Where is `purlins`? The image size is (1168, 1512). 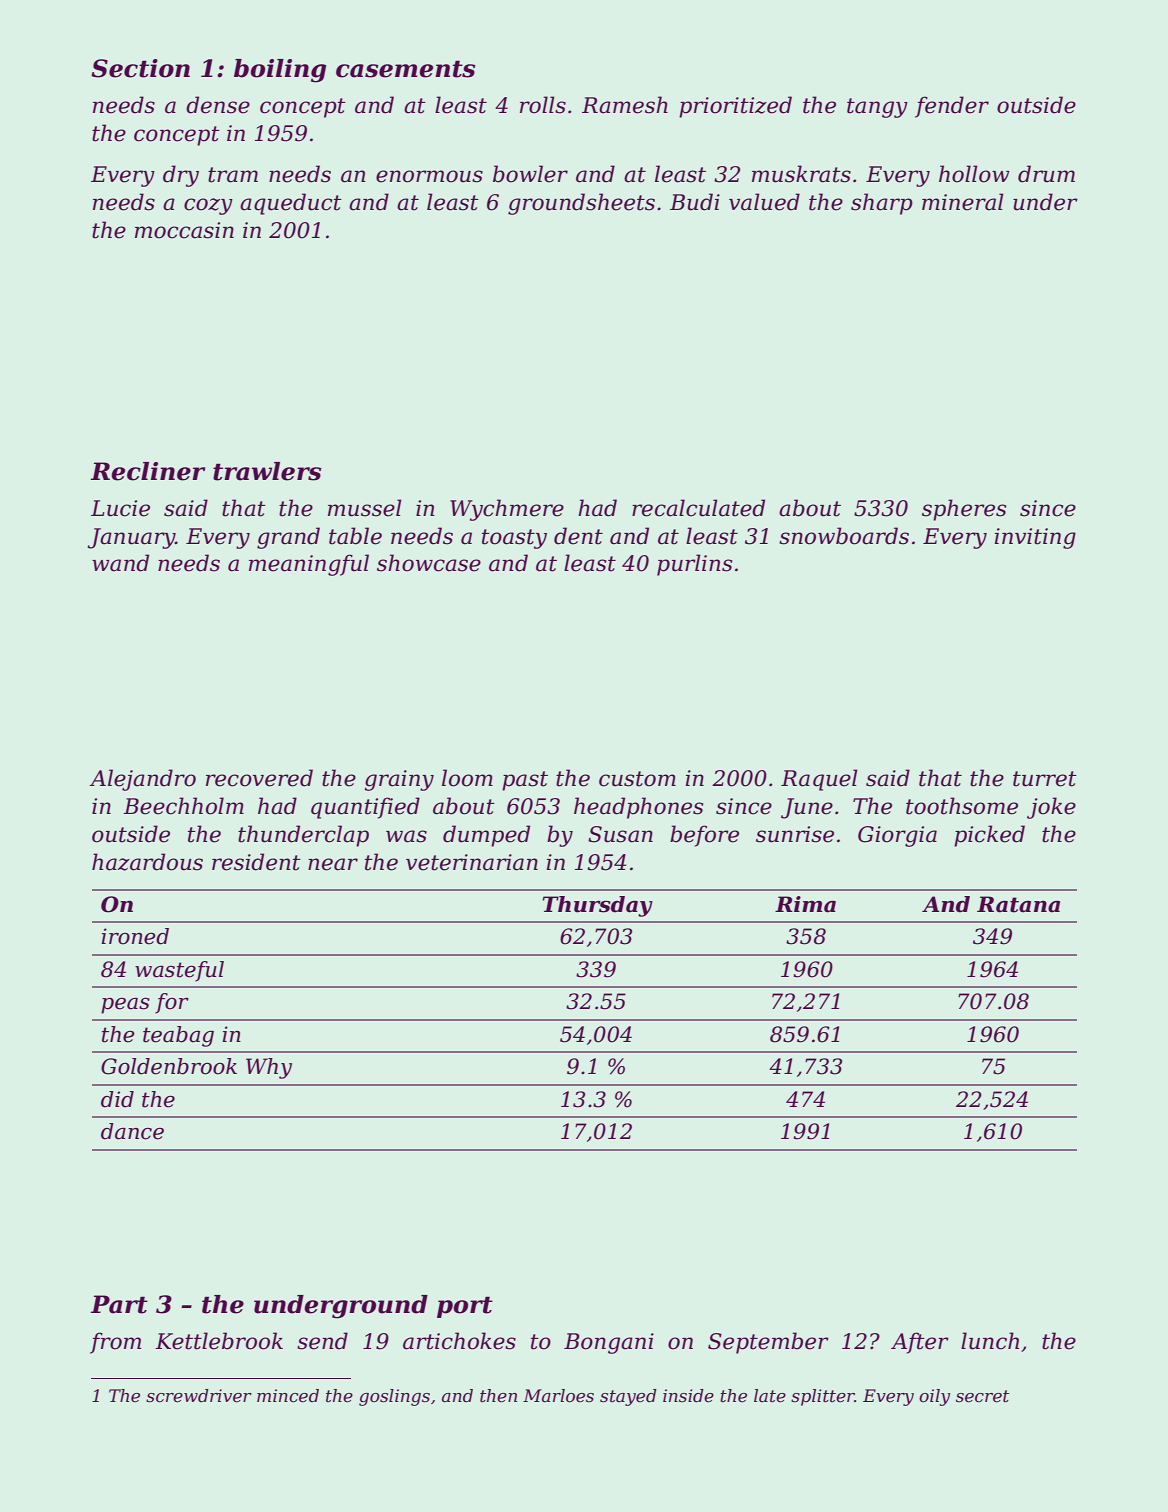 purlins is located at coordinates (694, 565).
